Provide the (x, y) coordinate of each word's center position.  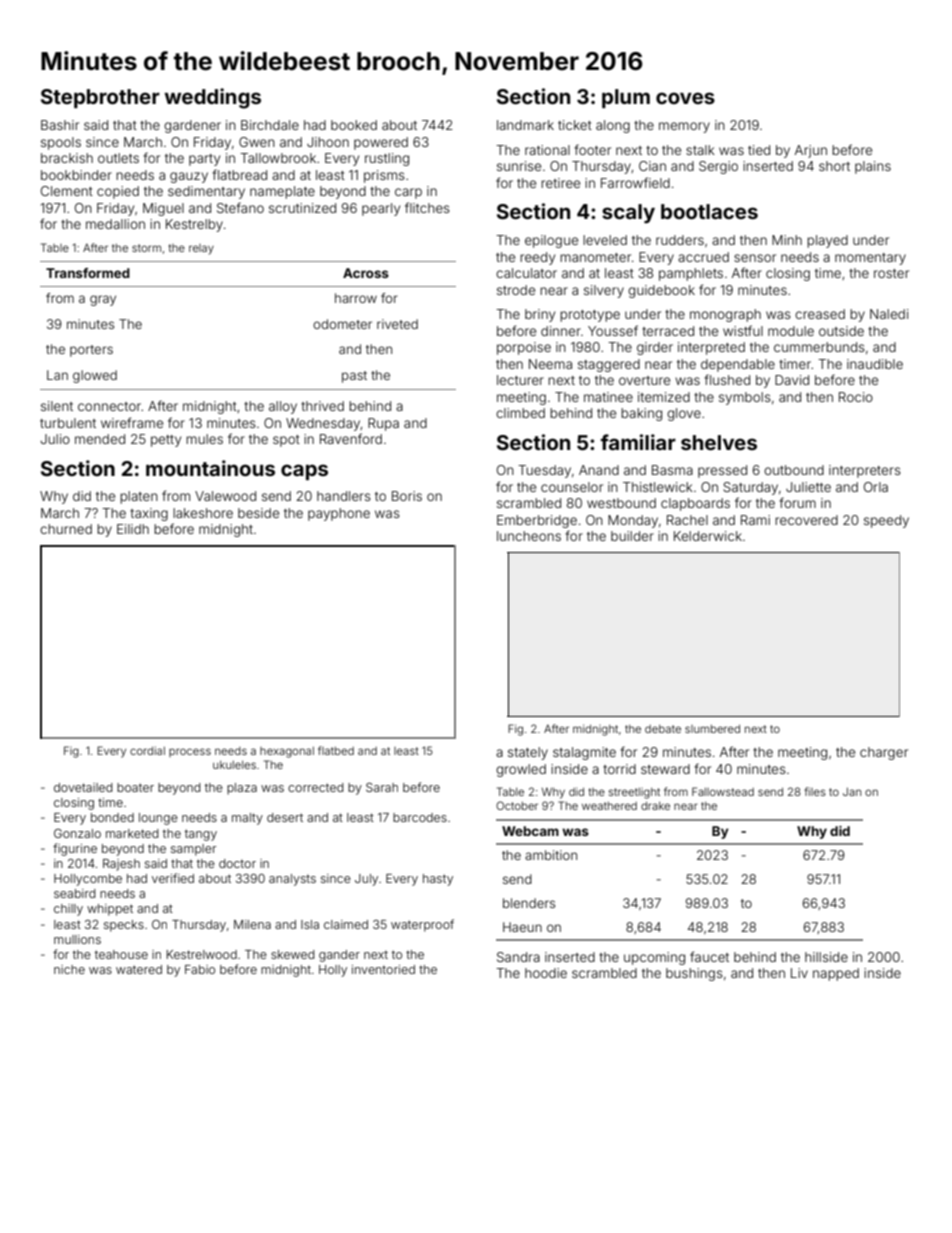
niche (69, 969)
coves (685, 98)
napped (836, 974)
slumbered (712, 729)
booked (354, 125)
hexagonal (287, 752)
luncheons (529, 536)
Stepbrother (100, 98)
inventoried (383, 969)
